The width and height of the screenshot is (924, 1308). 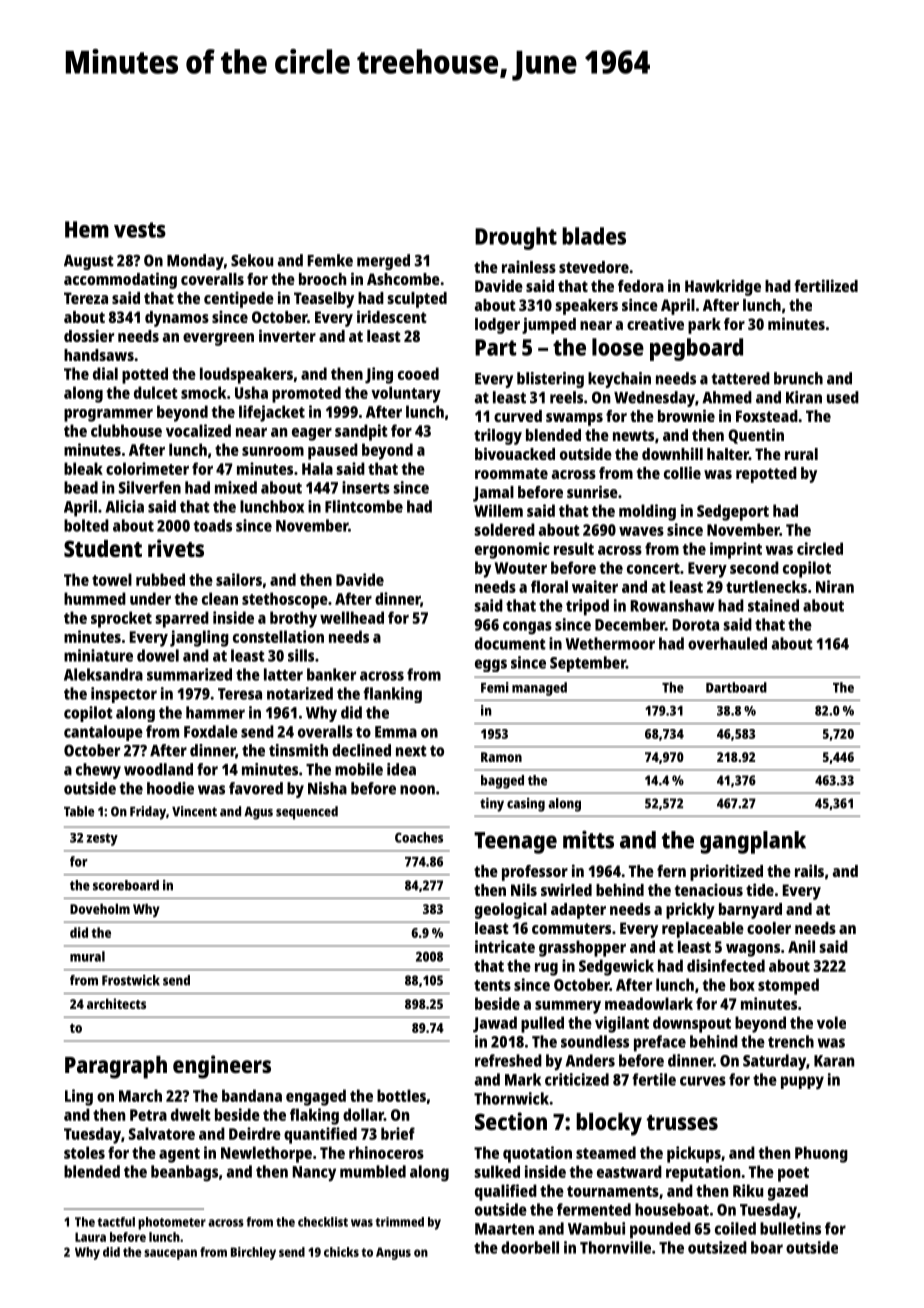 What do you see at coordinates (417, 300) in the screenshot?
I see `sculpted` at bounding box center [417, 300].
